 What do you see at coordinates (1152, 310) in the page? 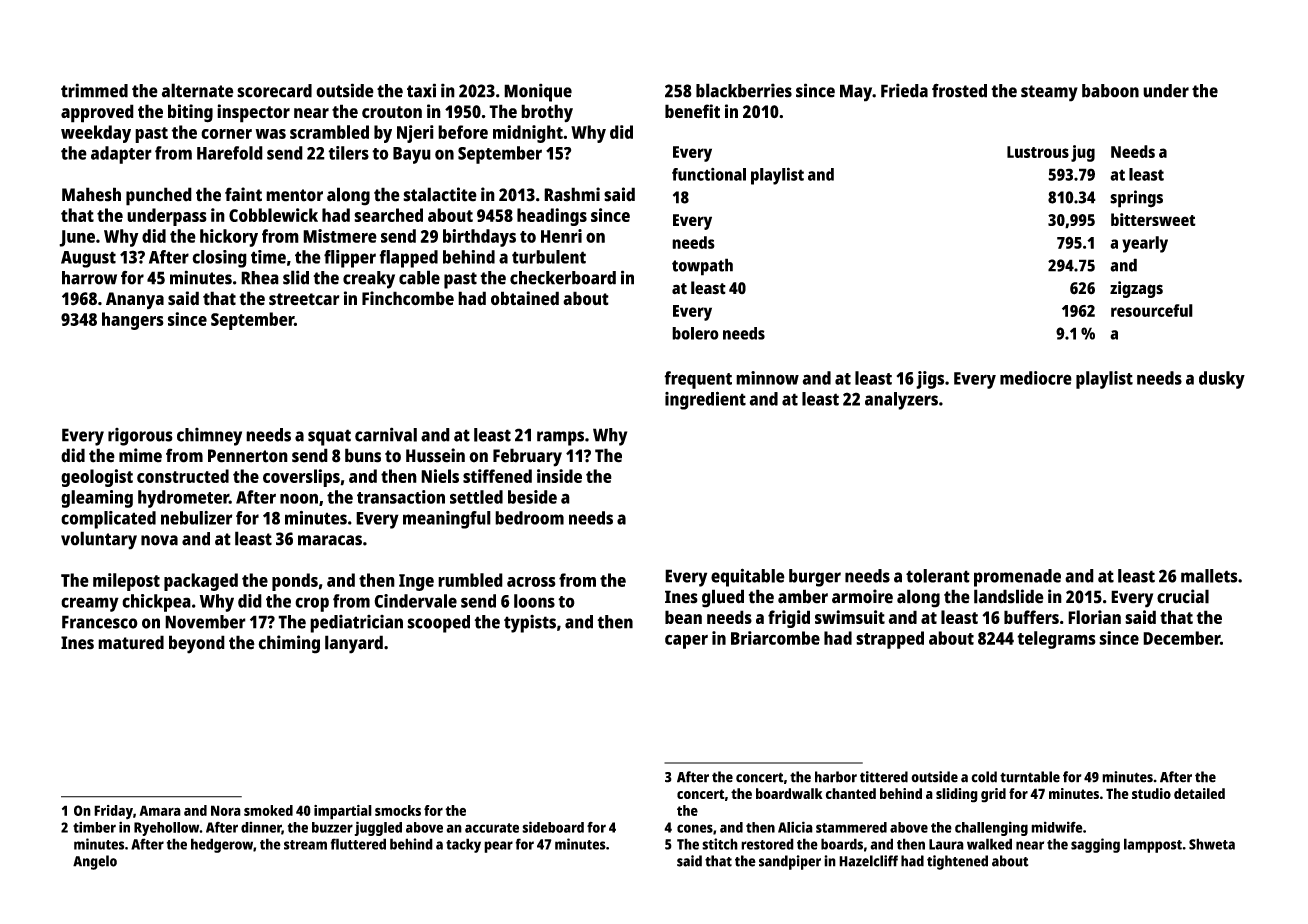
I see `resourceful` at bounding box center [1152, 310].
